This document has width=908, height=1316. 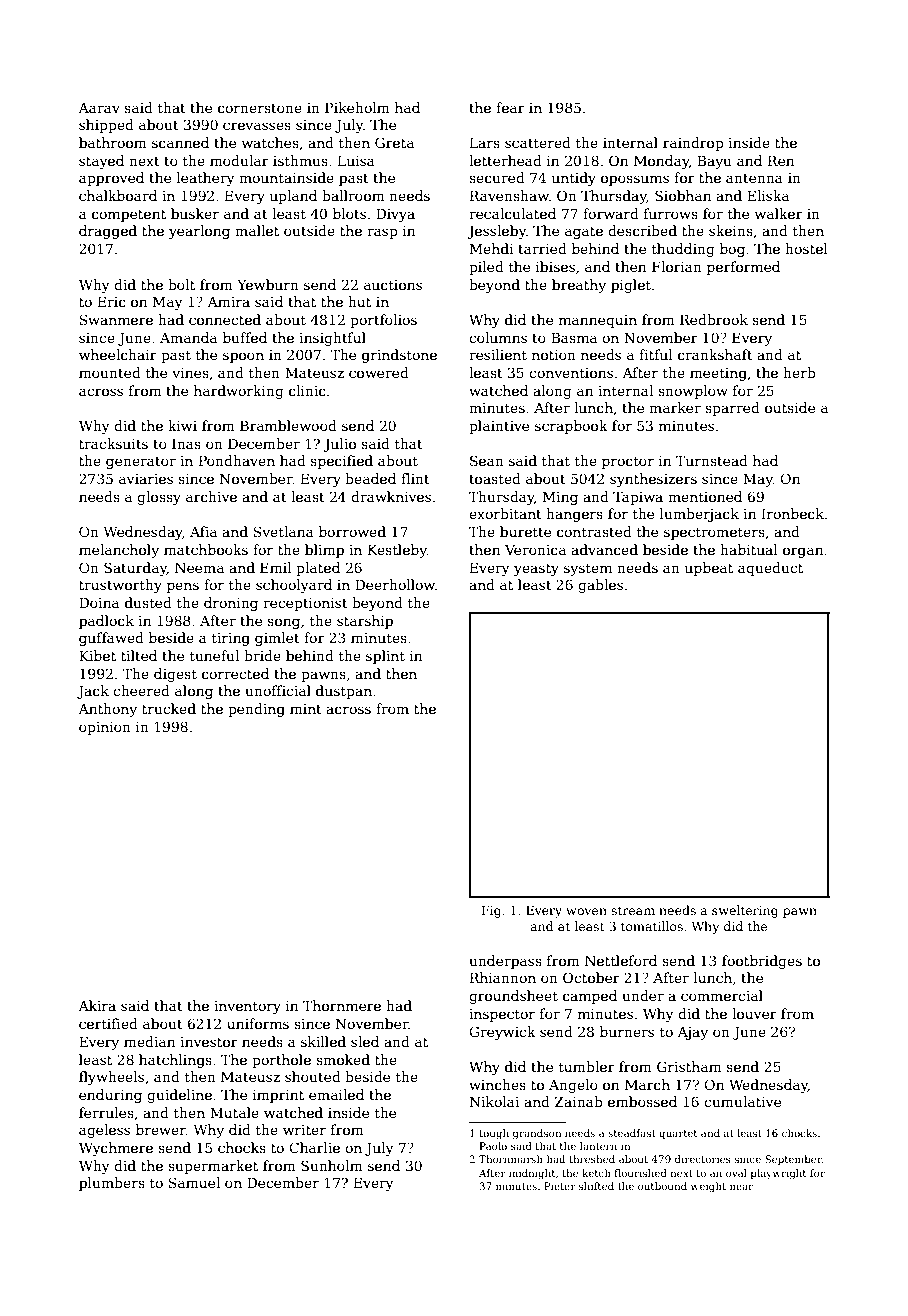 What do you see at coordinates (180, 142) in the document?
I see `scanned` at bounding box center [180, 142].
